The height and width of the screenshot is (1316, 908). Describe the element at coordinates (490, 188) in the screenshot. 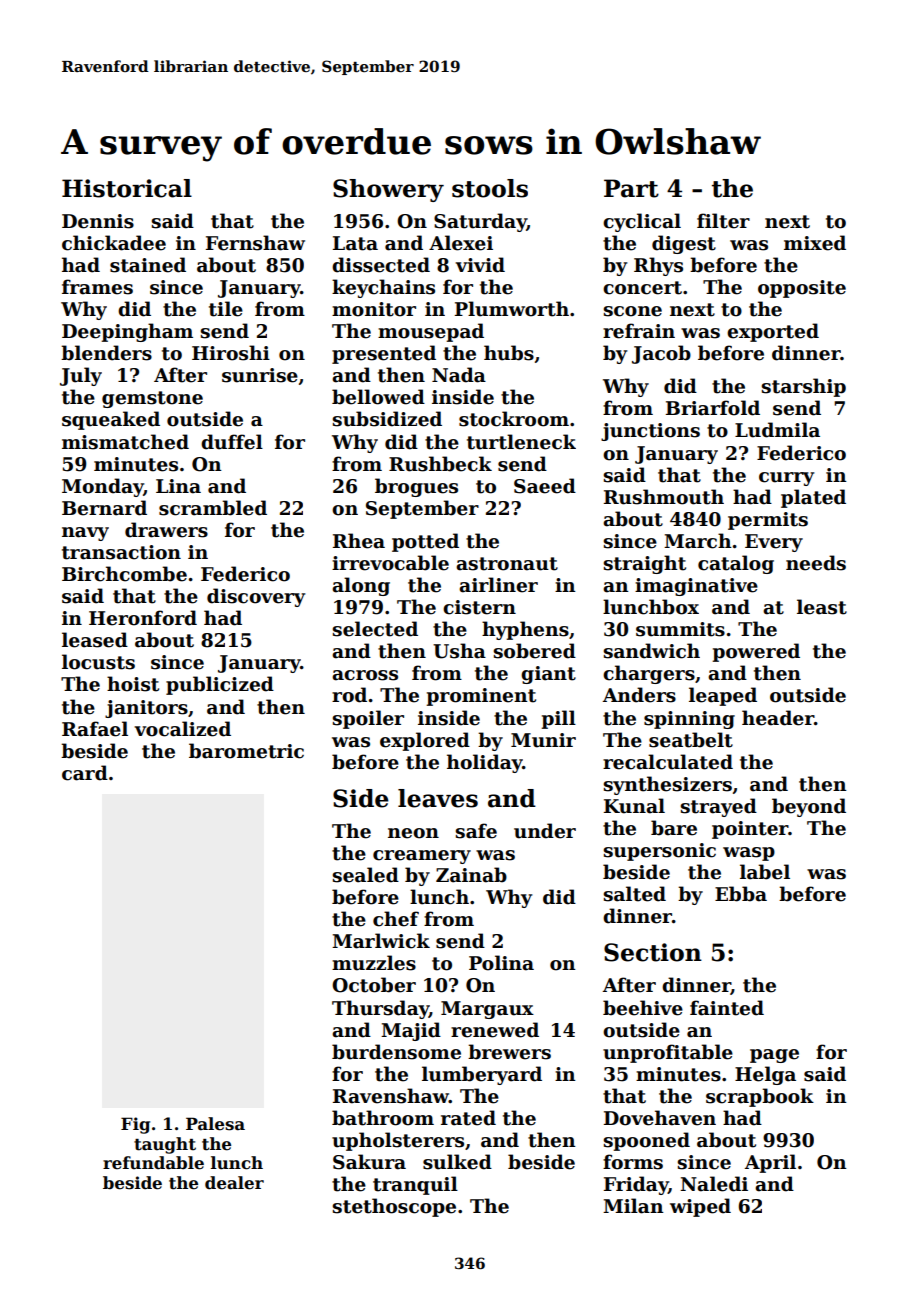

I see `stools` at that location.
